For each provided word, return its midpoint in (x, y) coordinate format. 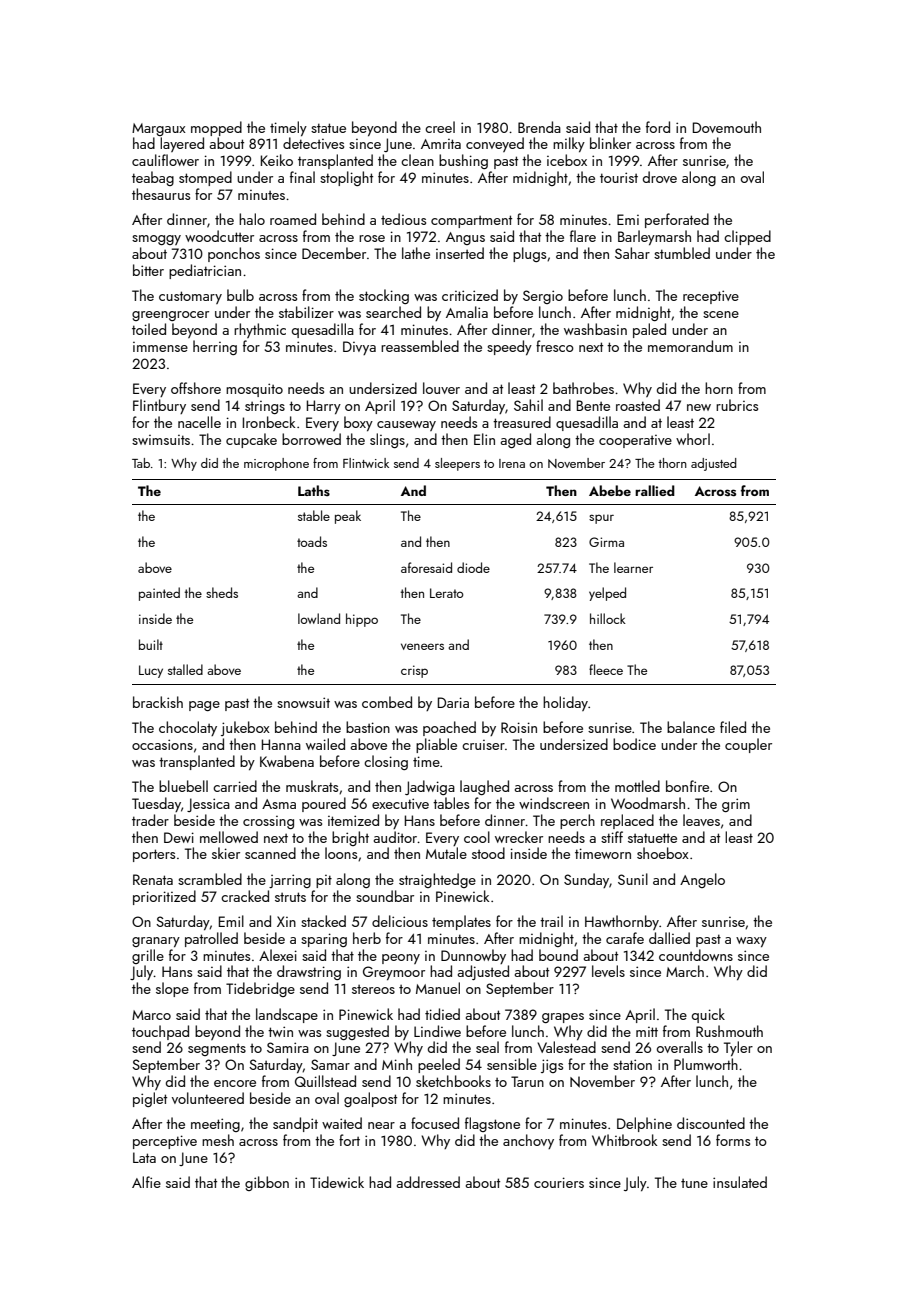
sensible (512, 1064)
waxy (751, 942)
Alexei (278, 955)
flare (583, 236)
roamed (293, 219)
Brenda (539, 127)
